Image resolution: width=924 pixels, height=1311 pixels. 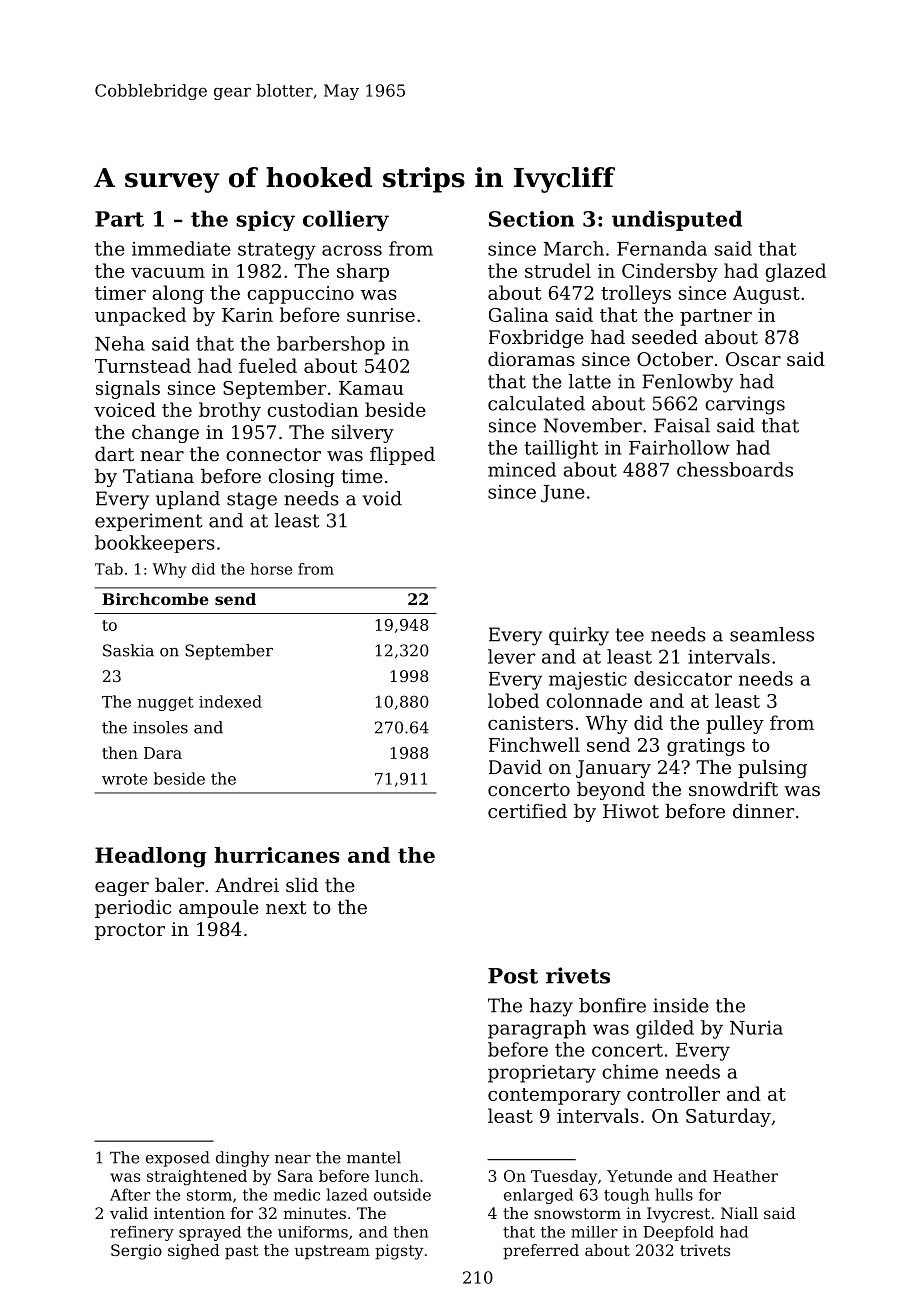 I want to click on contemporary, so click(x=554, y=1096).
